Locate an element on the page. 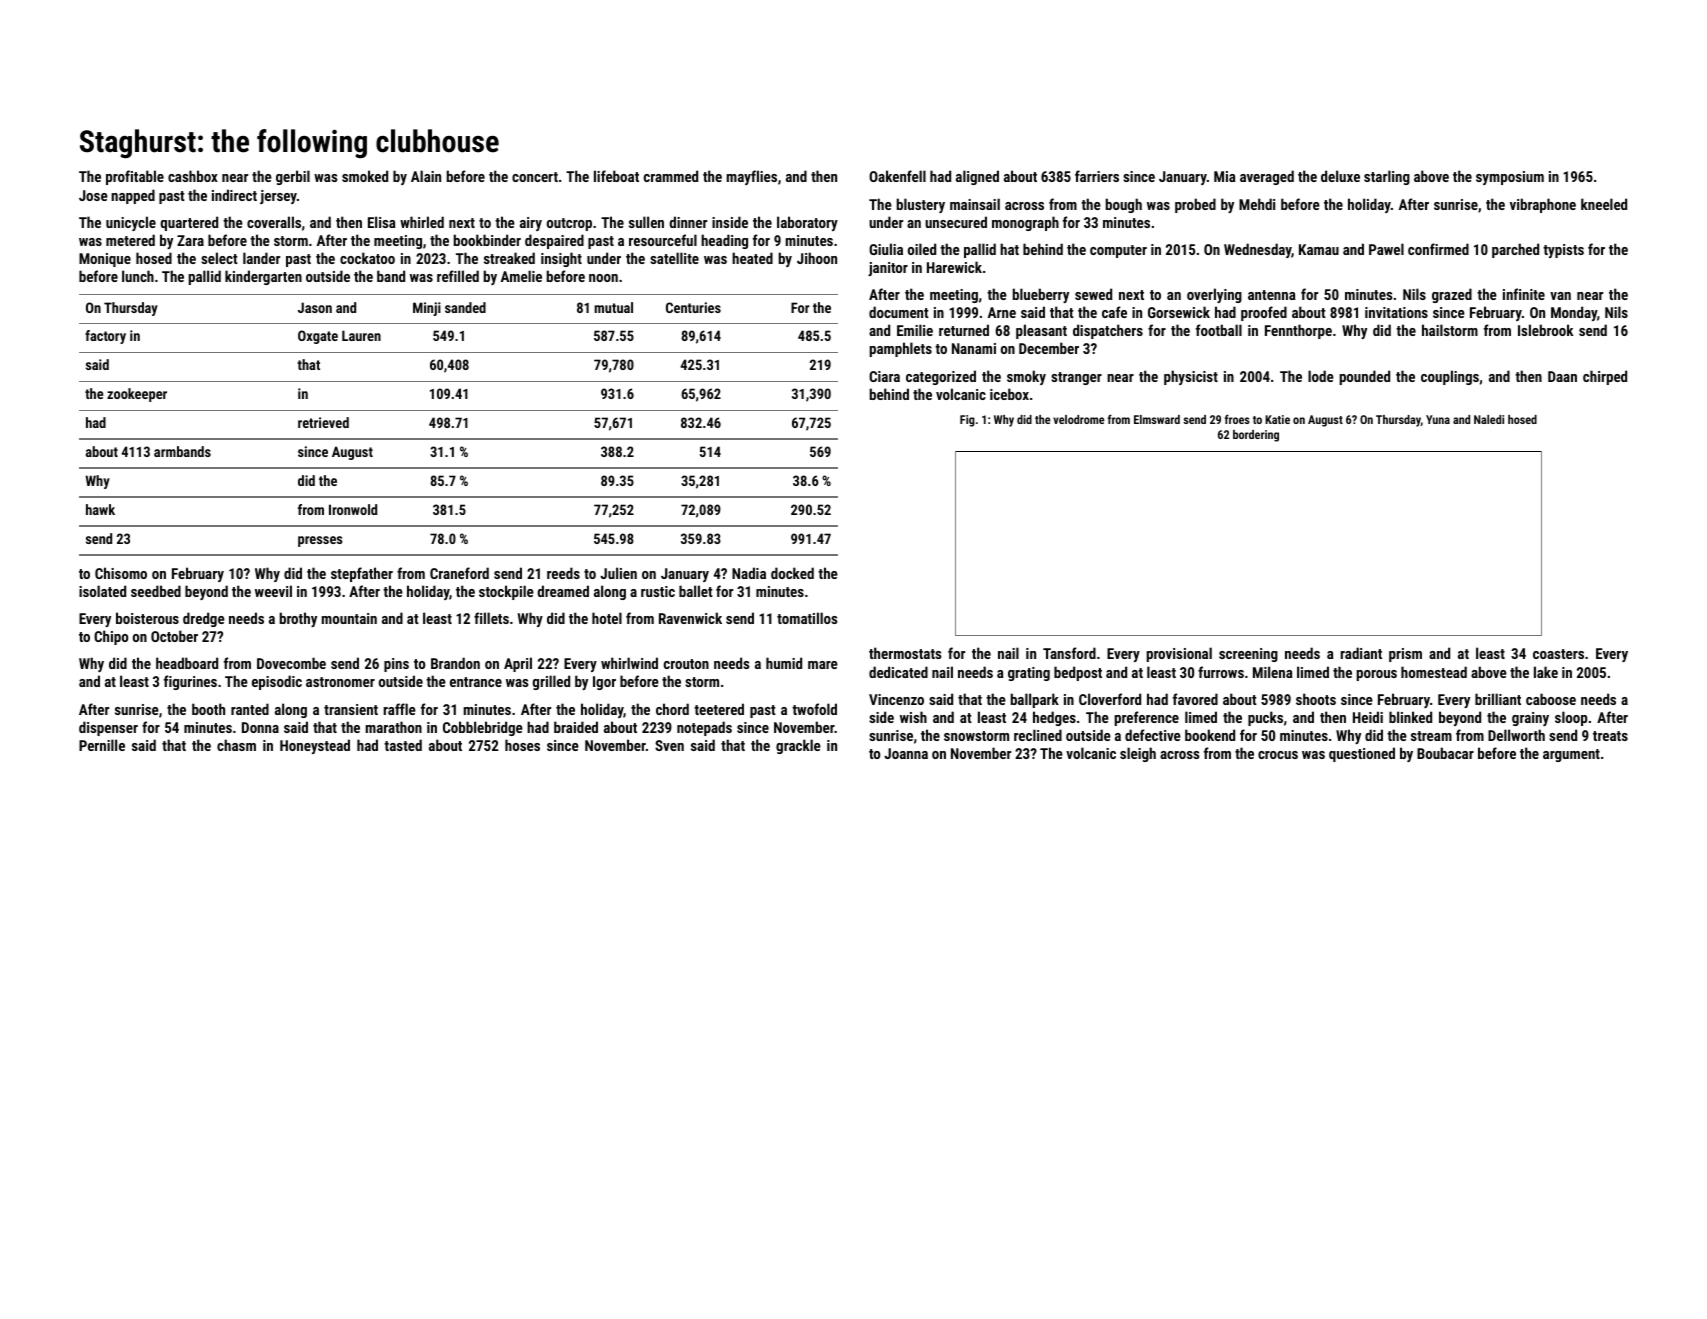  bordering is located at coordinates (1256, 436).
